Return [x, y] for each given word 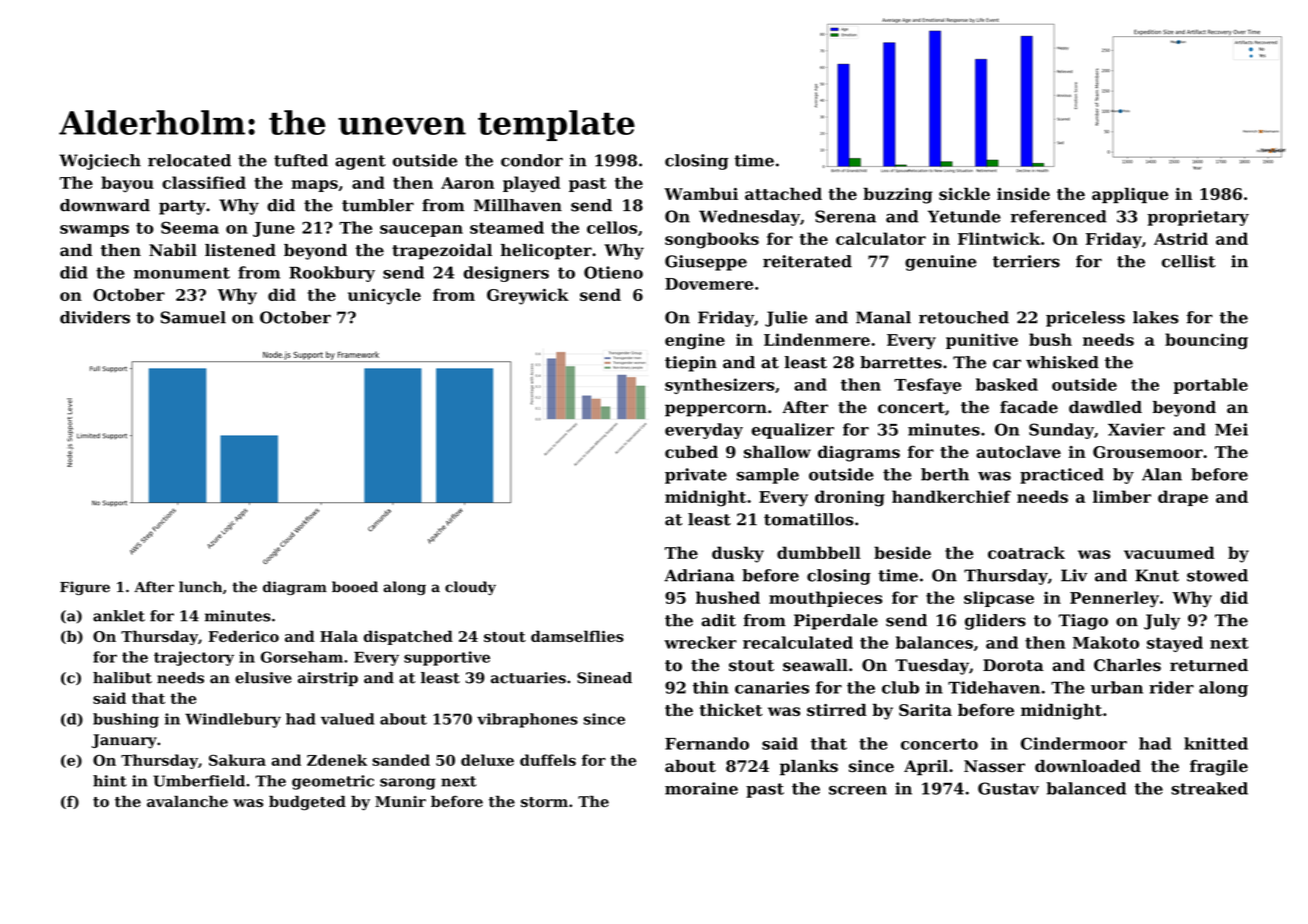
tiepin [691, 364]
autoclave [1018, 451]
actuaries [528, 678]
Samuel [193, 317]
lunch [200, 587]
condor [532, 160]
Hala [339, 636]
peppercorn [716, 410]
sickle [964, 193]
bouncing [1206, 341]
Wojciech [100, 162]
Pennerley [1114, 599]
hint [110, 781]
